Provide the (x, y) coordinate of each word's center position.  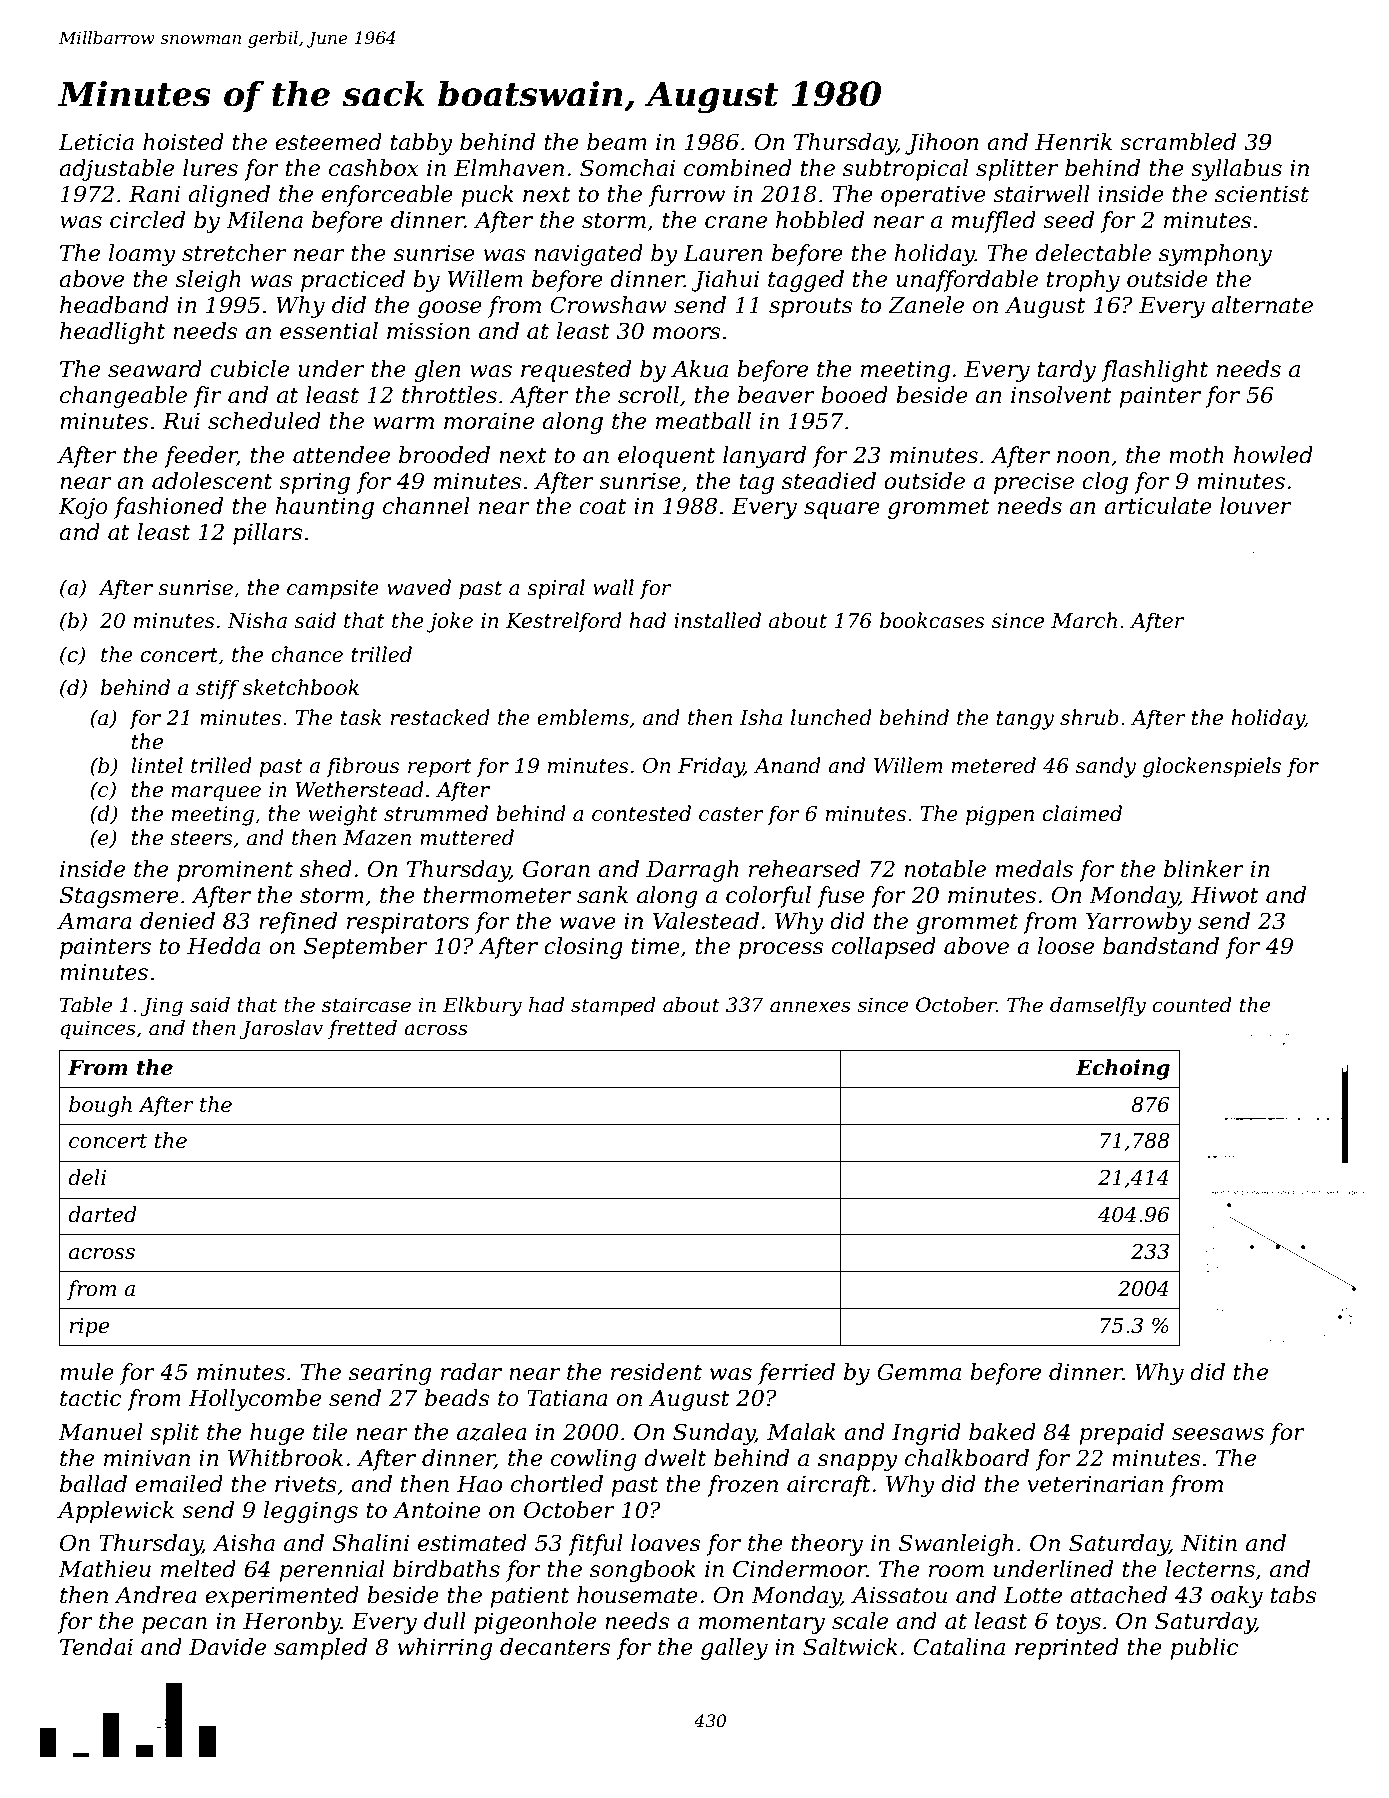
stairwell (1041, 194)
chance (307, 654)
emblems (583, 717)
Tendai (96, 1647)
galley (734, 1649)
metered (994, 765)
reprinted (1067, 1649)
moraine (489, 421)
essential (329, 331)
